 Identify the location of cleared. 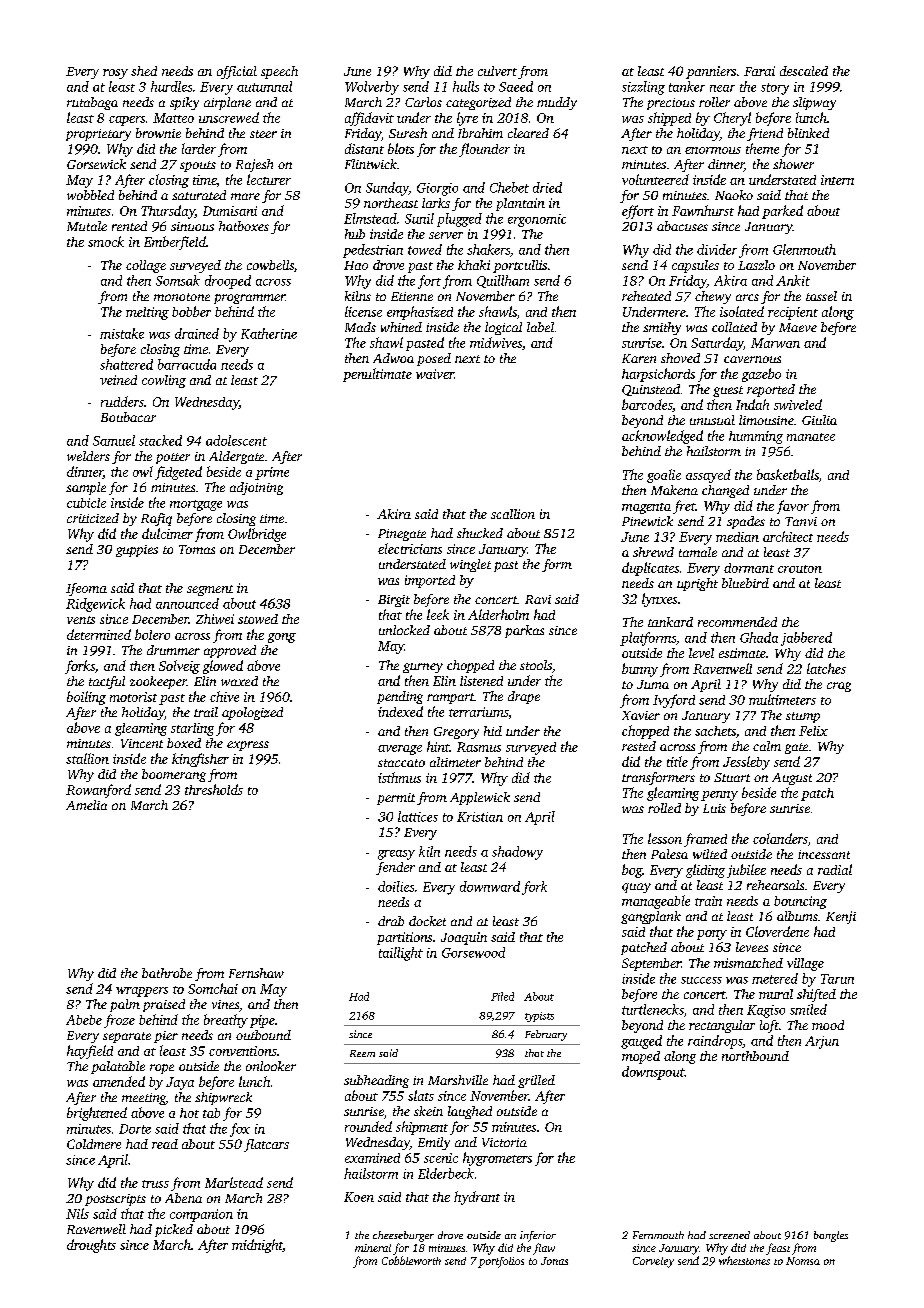
(528, 133).
